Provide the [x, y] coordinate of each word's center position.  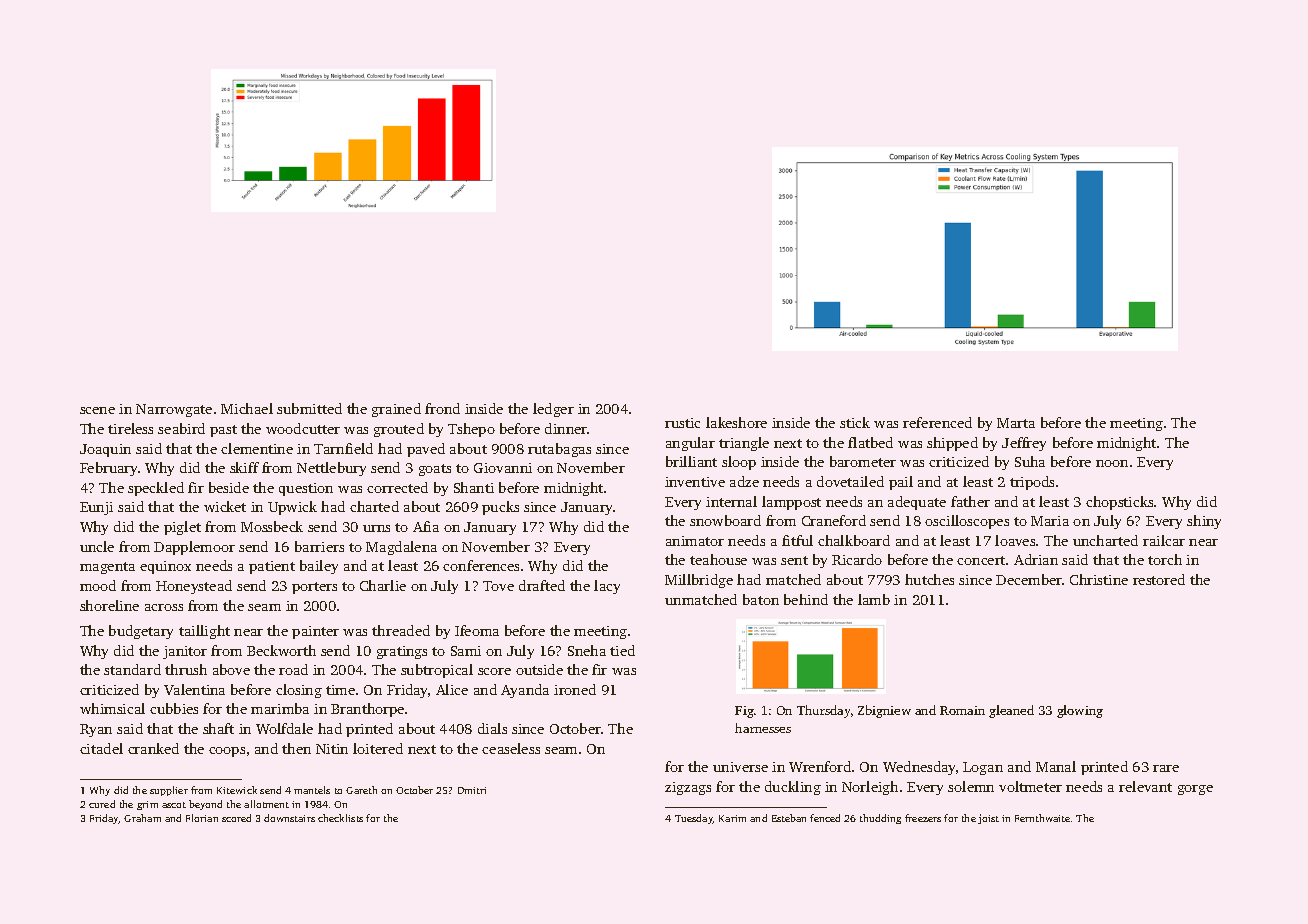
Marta [1016, 423]
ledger [553, 410]
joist [988, 819]
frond [442, 408]
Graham [142, 818]
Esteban [789, 818]
